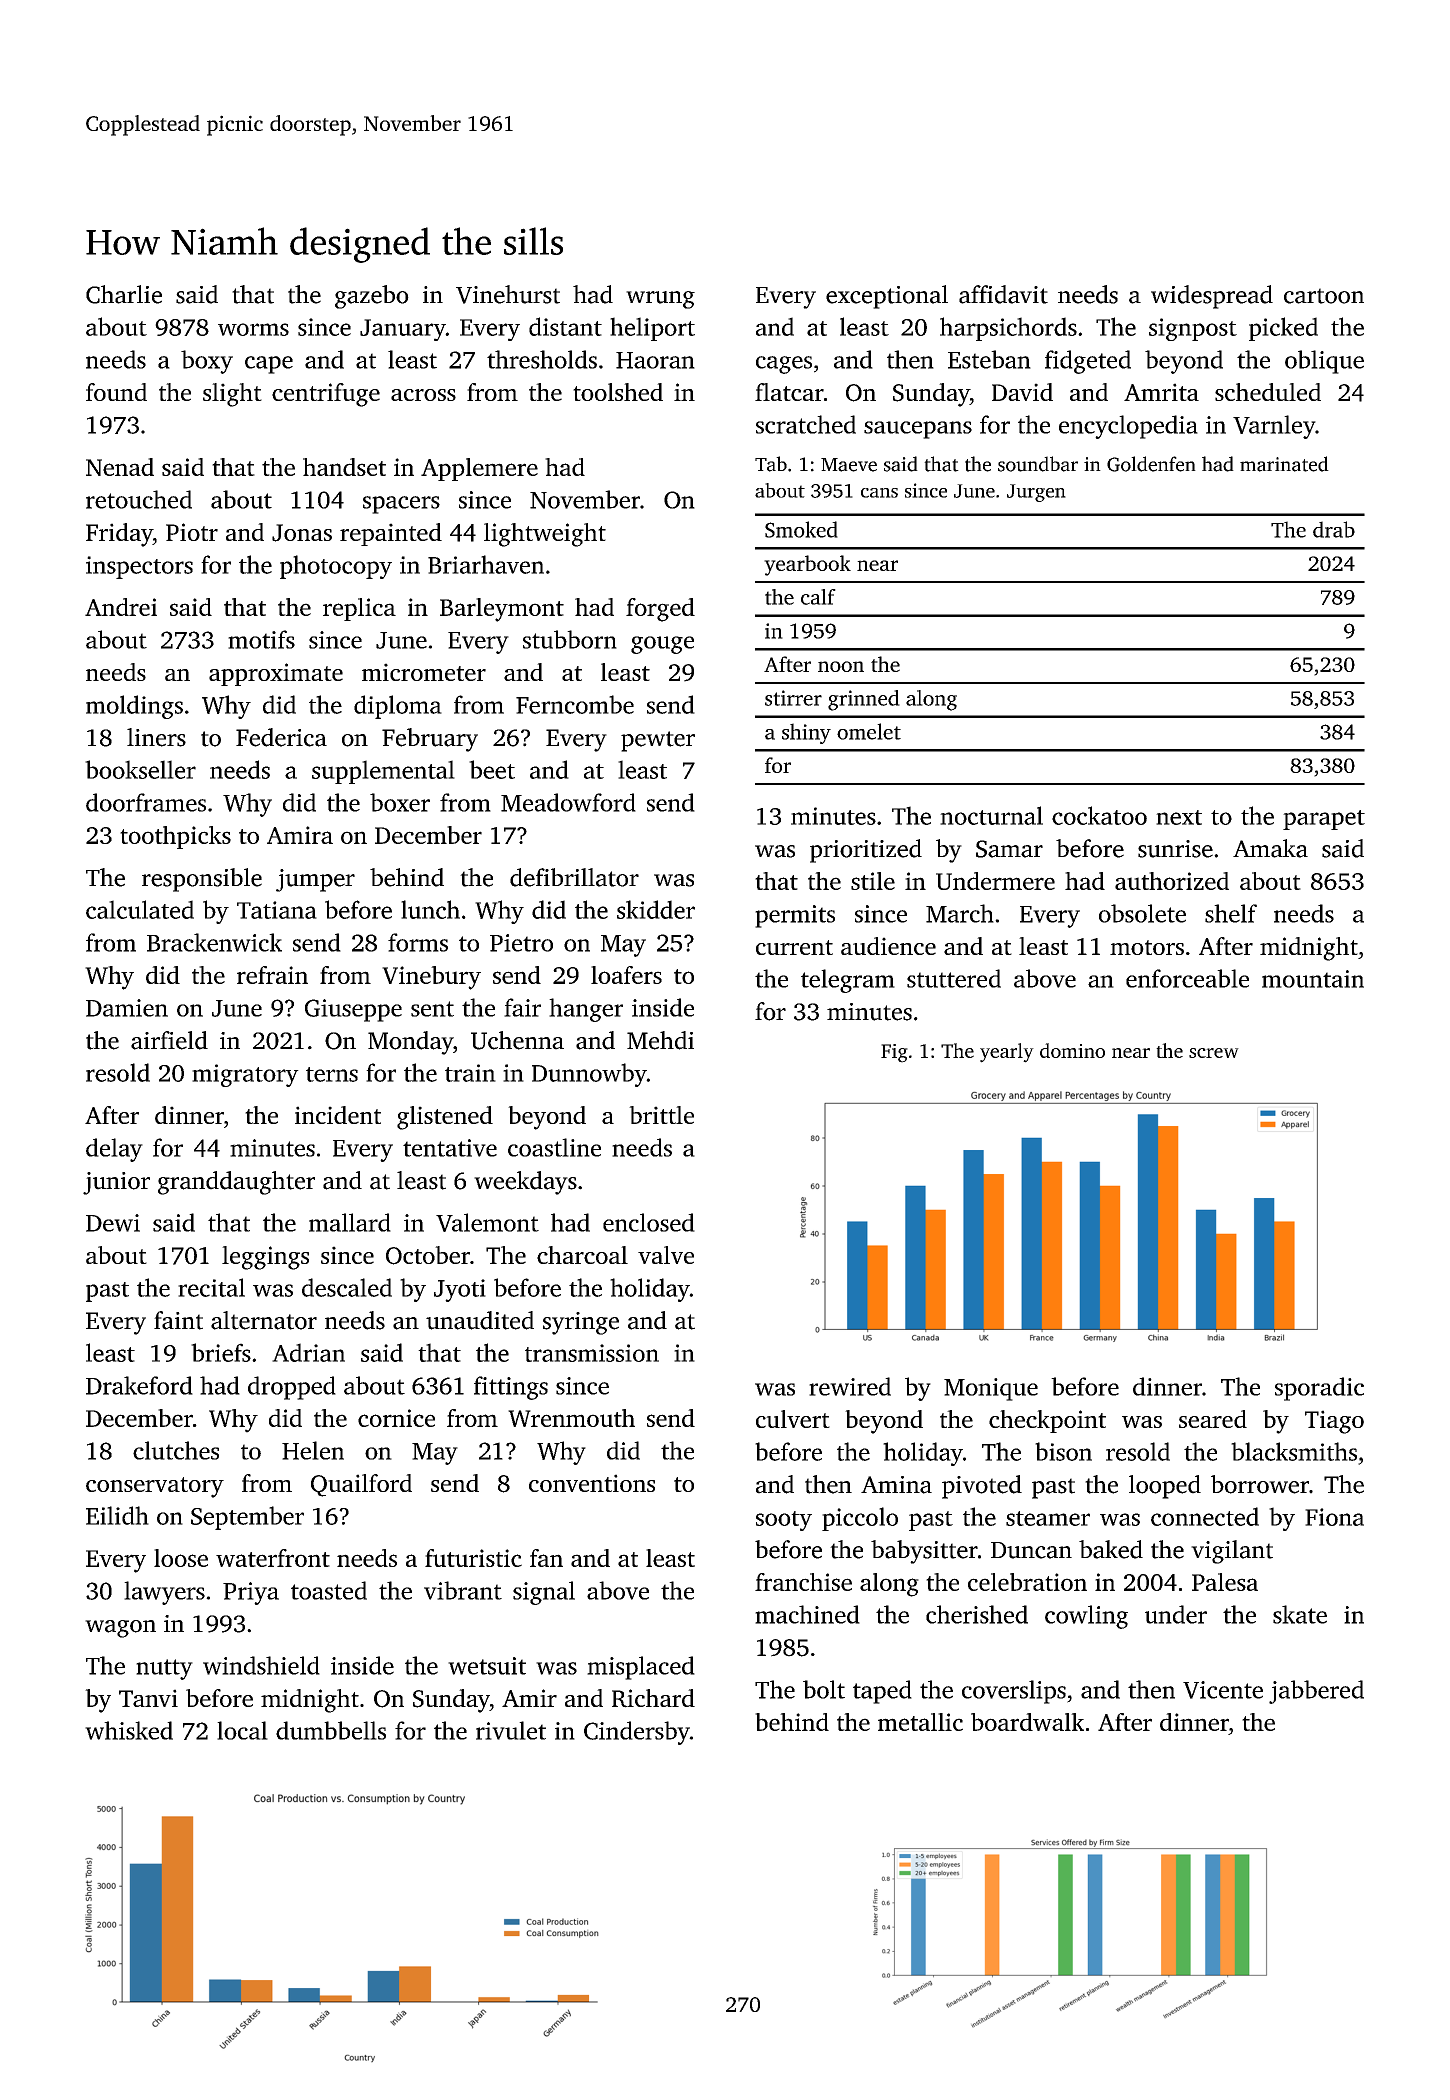  What do you see at coordinates (850, 1386) in the page?
I see `rewired` at bounding box center [850, 1386].
